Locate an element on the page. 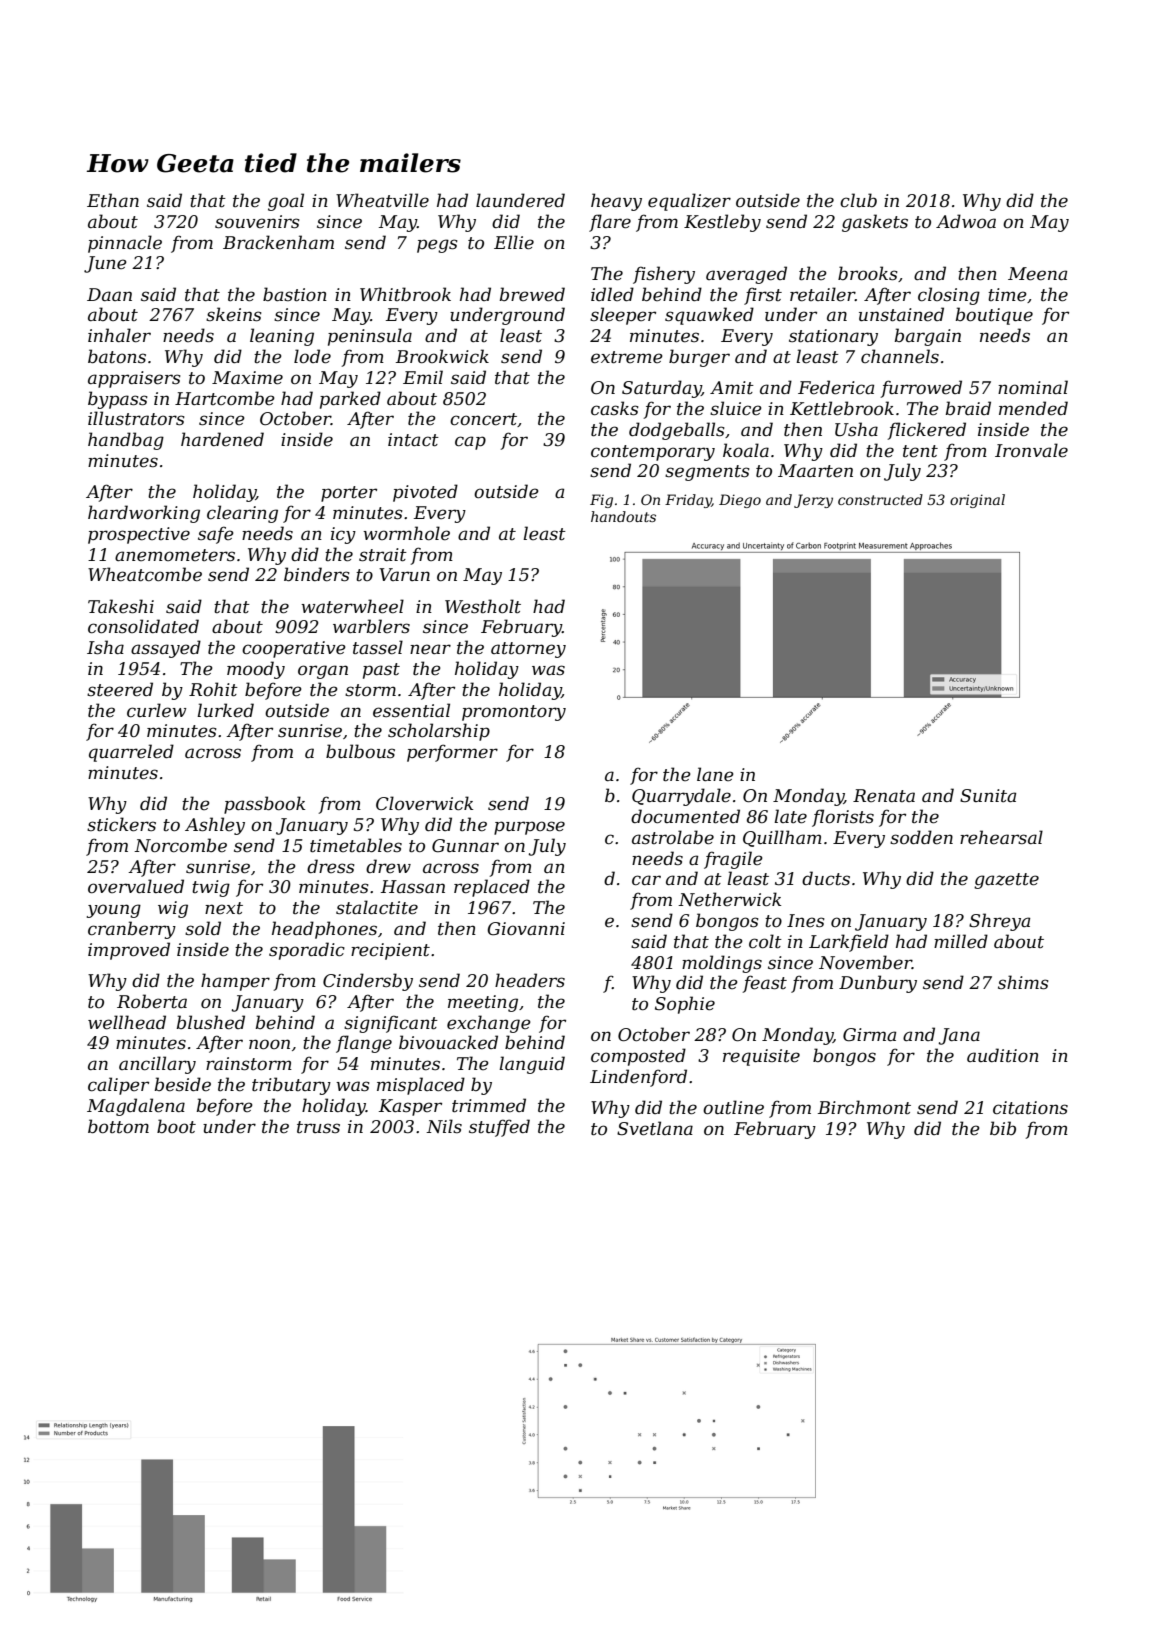 The height and width of the page is (1635, 1156). club is located at coordinates (858, 200).
